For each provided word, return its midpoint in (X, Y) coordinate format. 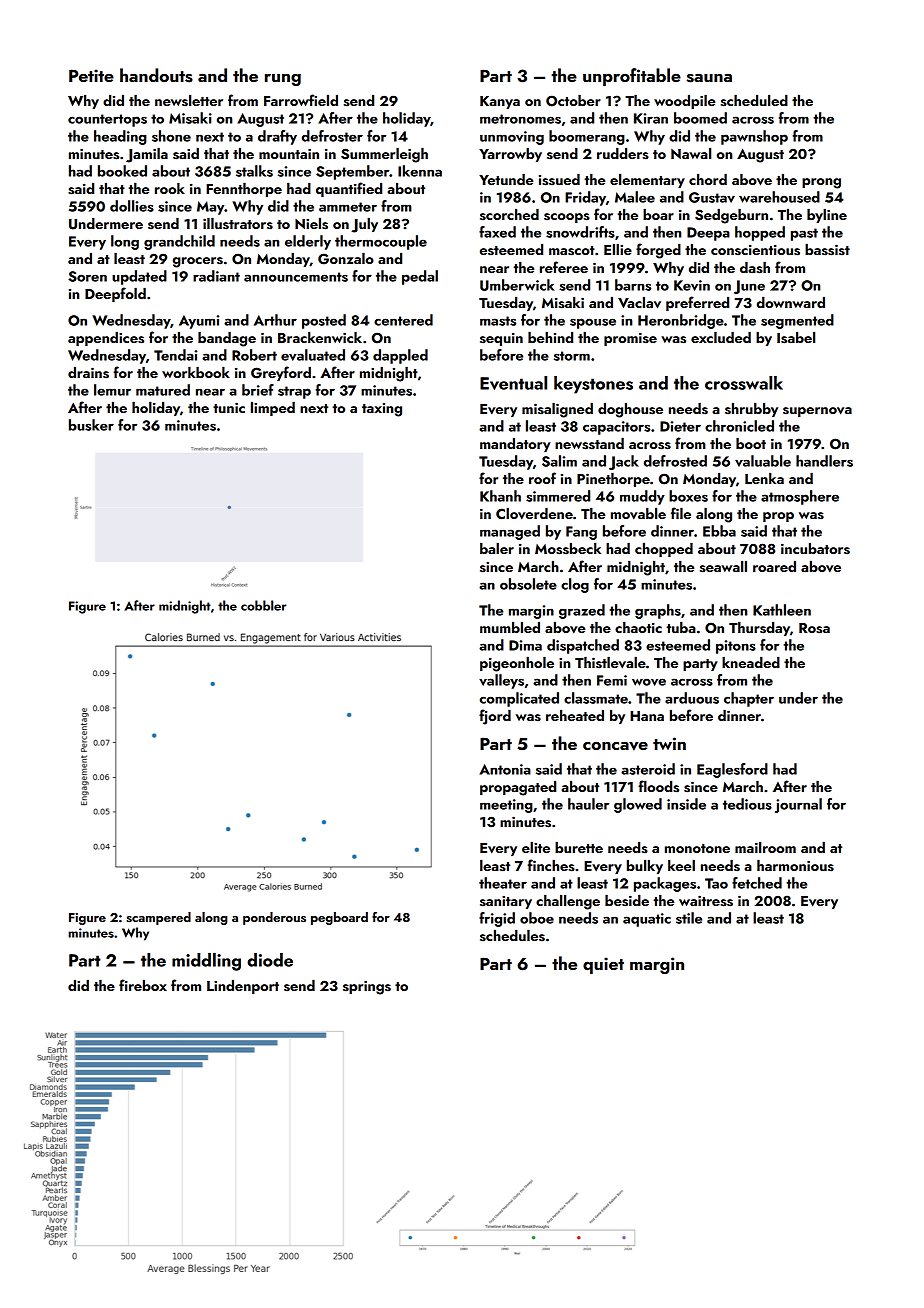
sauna (709, 78)
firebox (143, 985)
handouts (156, 75)
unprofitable (632, 77)
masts (498, 321)
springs (367, 988)
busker (91, 425)
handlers (824, 461)
